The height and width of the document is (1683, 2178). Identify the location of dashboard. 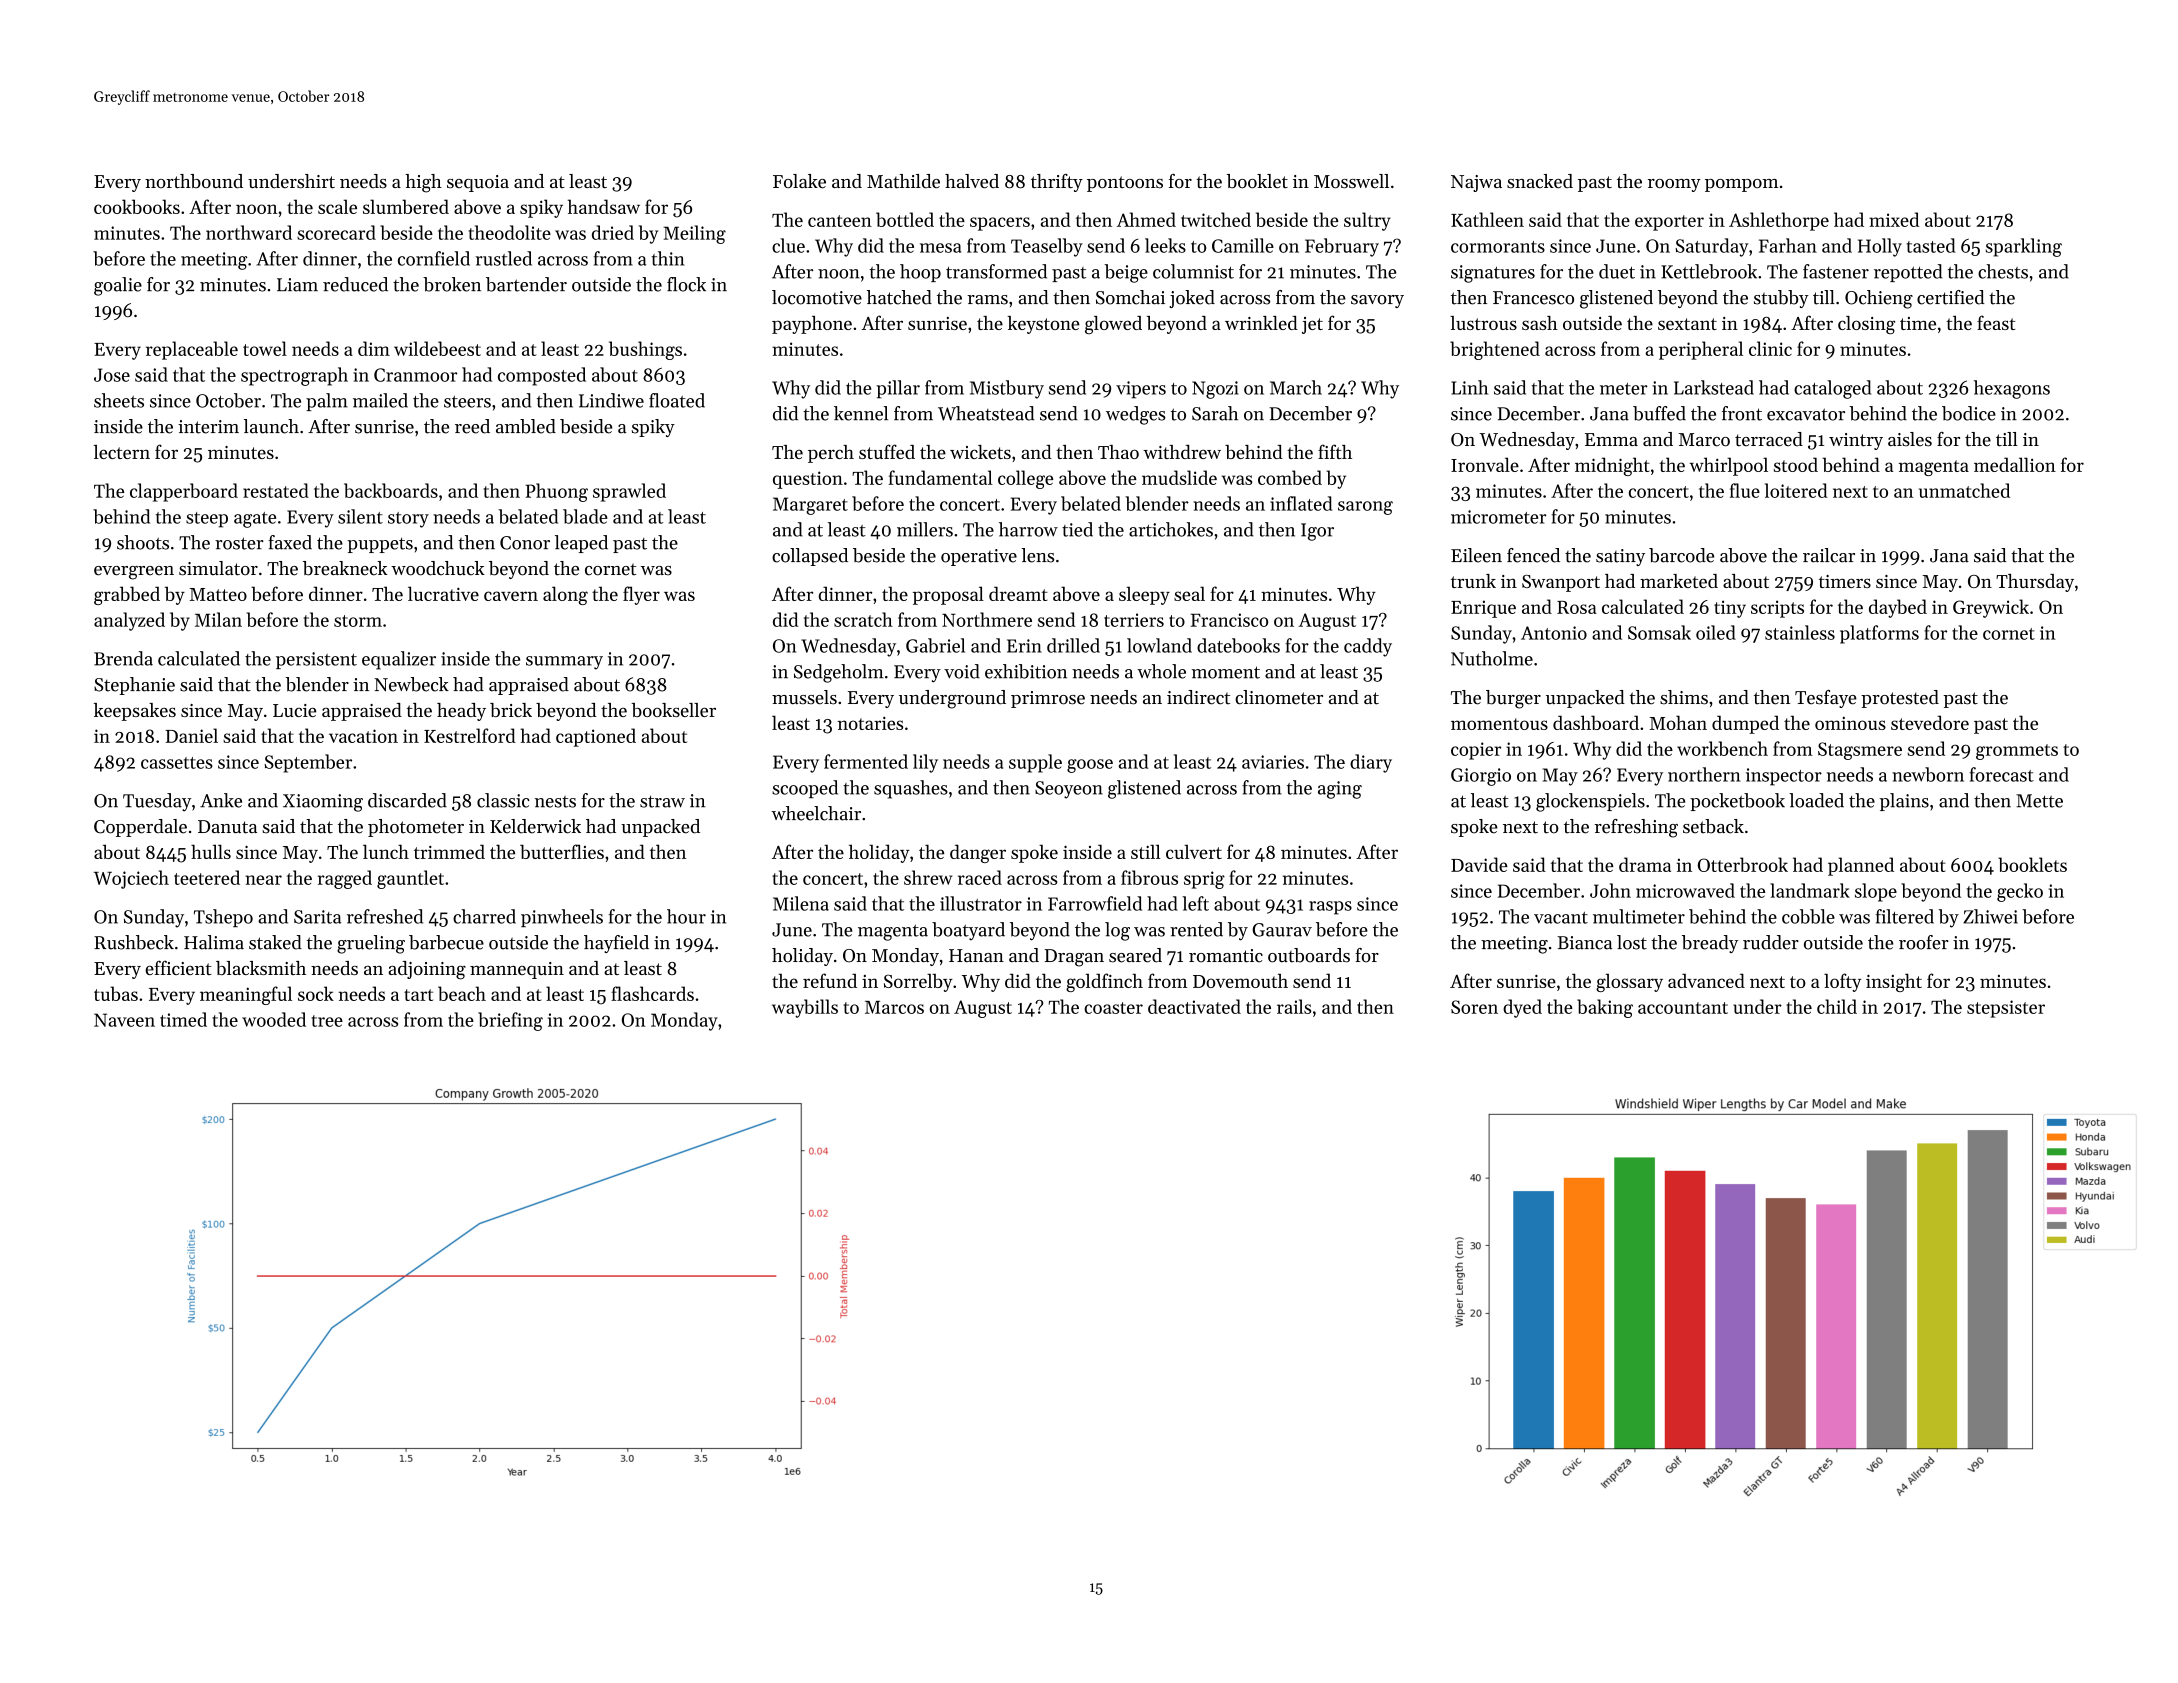
(1596, 722).
